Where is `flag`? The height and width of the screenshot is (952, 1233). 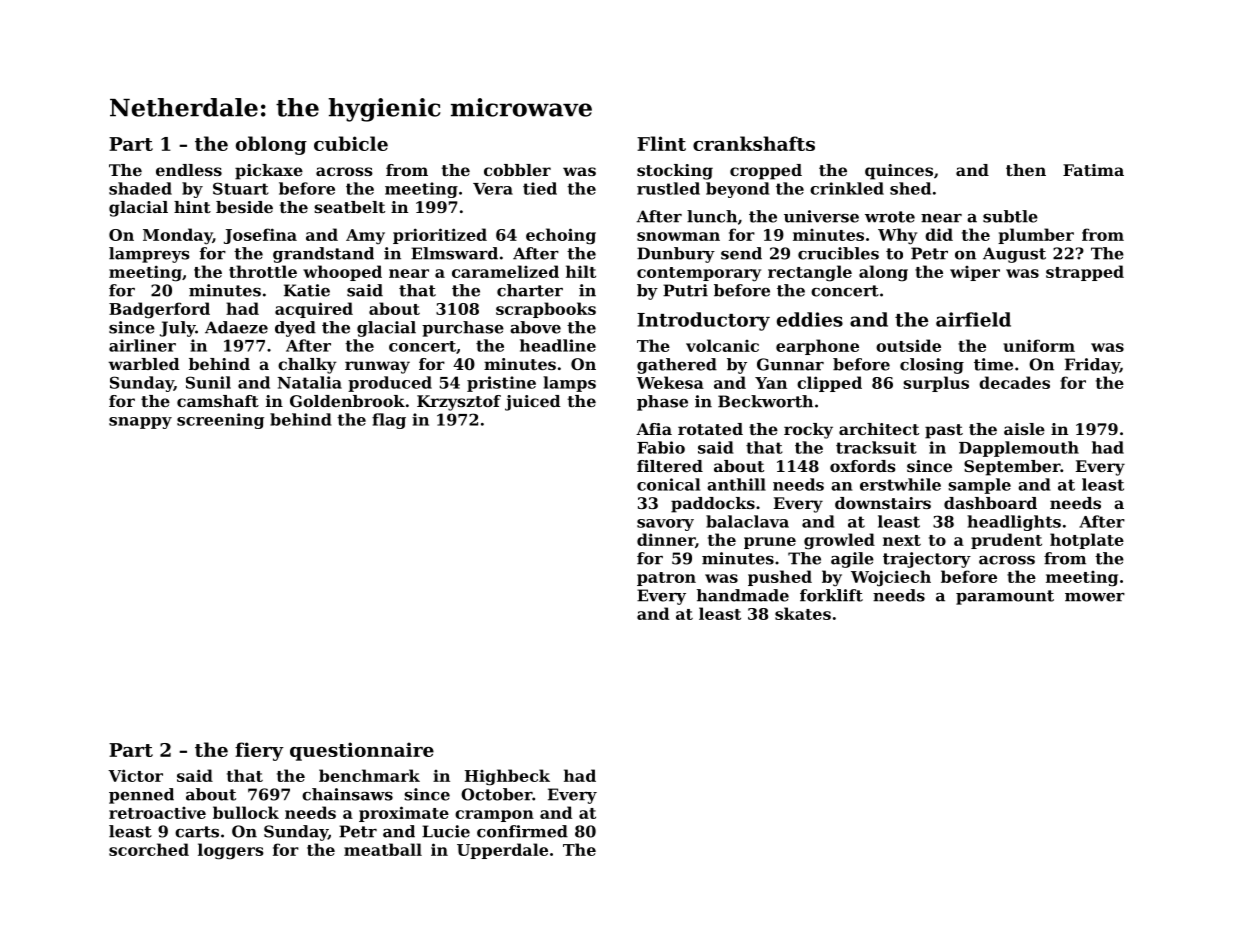
flag is located at coordinates (389, 421).
